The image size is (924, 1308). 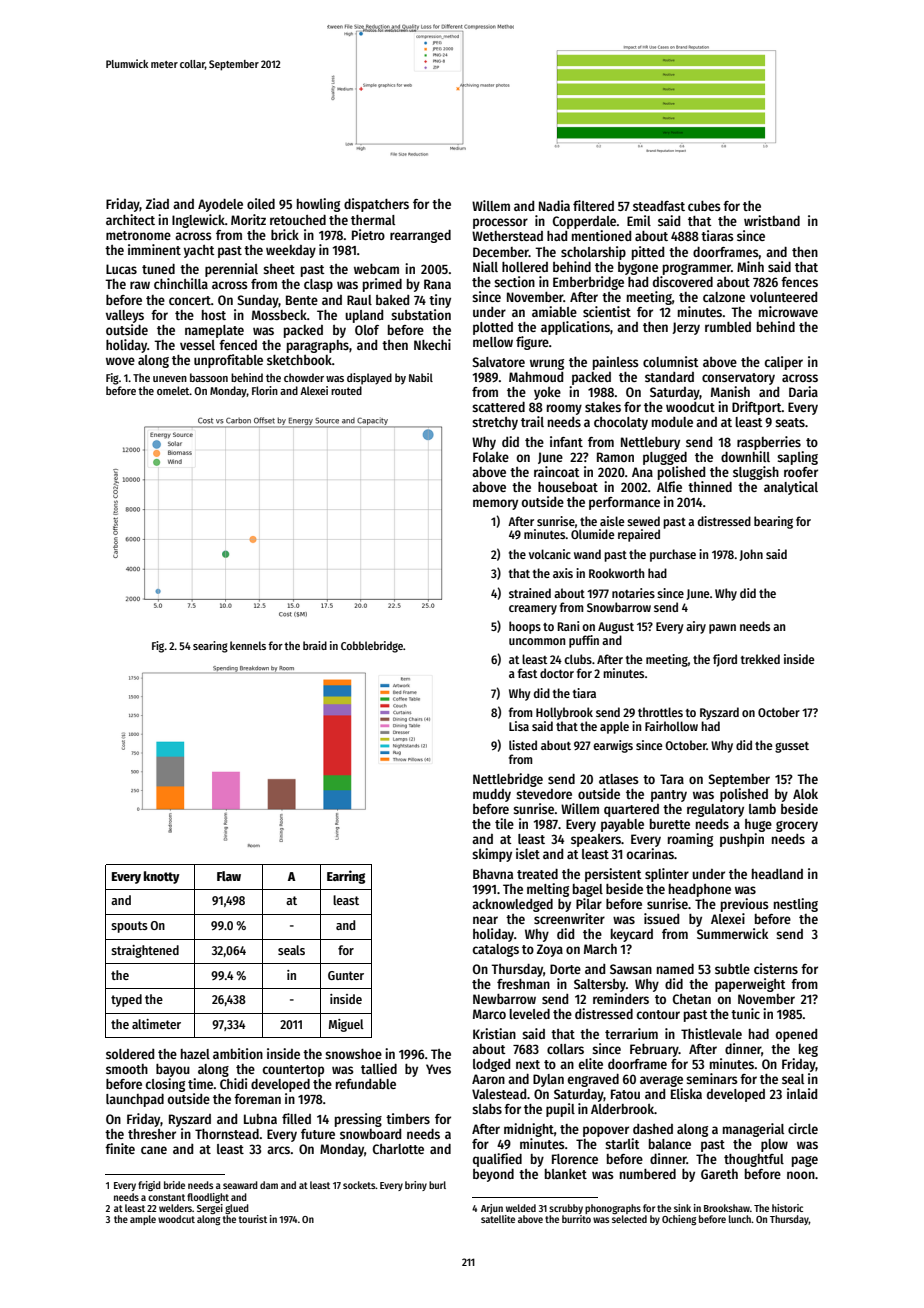 What do you see at coordinates (248, 645) in the screenshot?
I see `kennels` at bounding box center [248, 645].
